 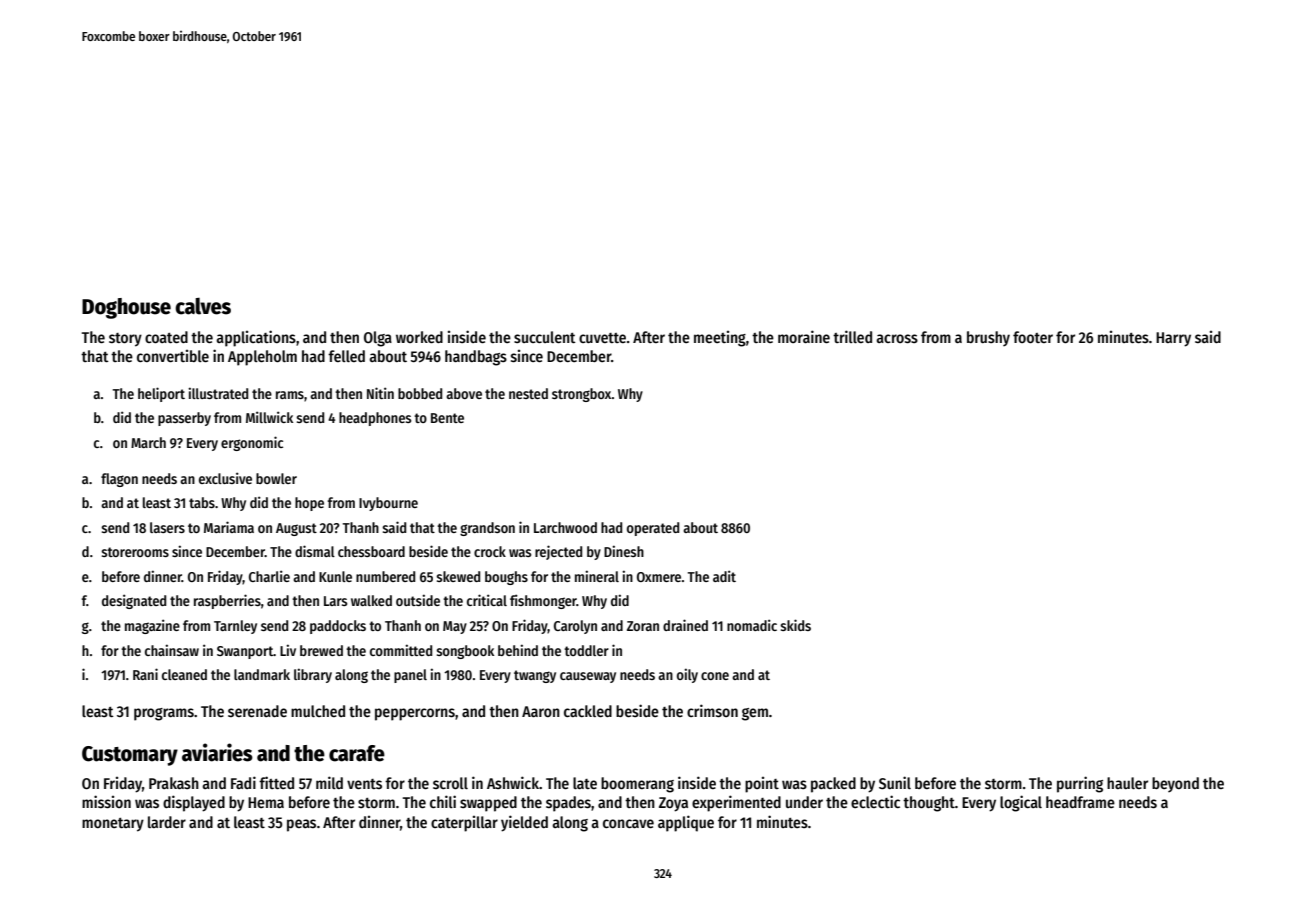 What do you see at coordinates (804, 336) in the image?
I see `moraine` at bounding box center [804, 336].
